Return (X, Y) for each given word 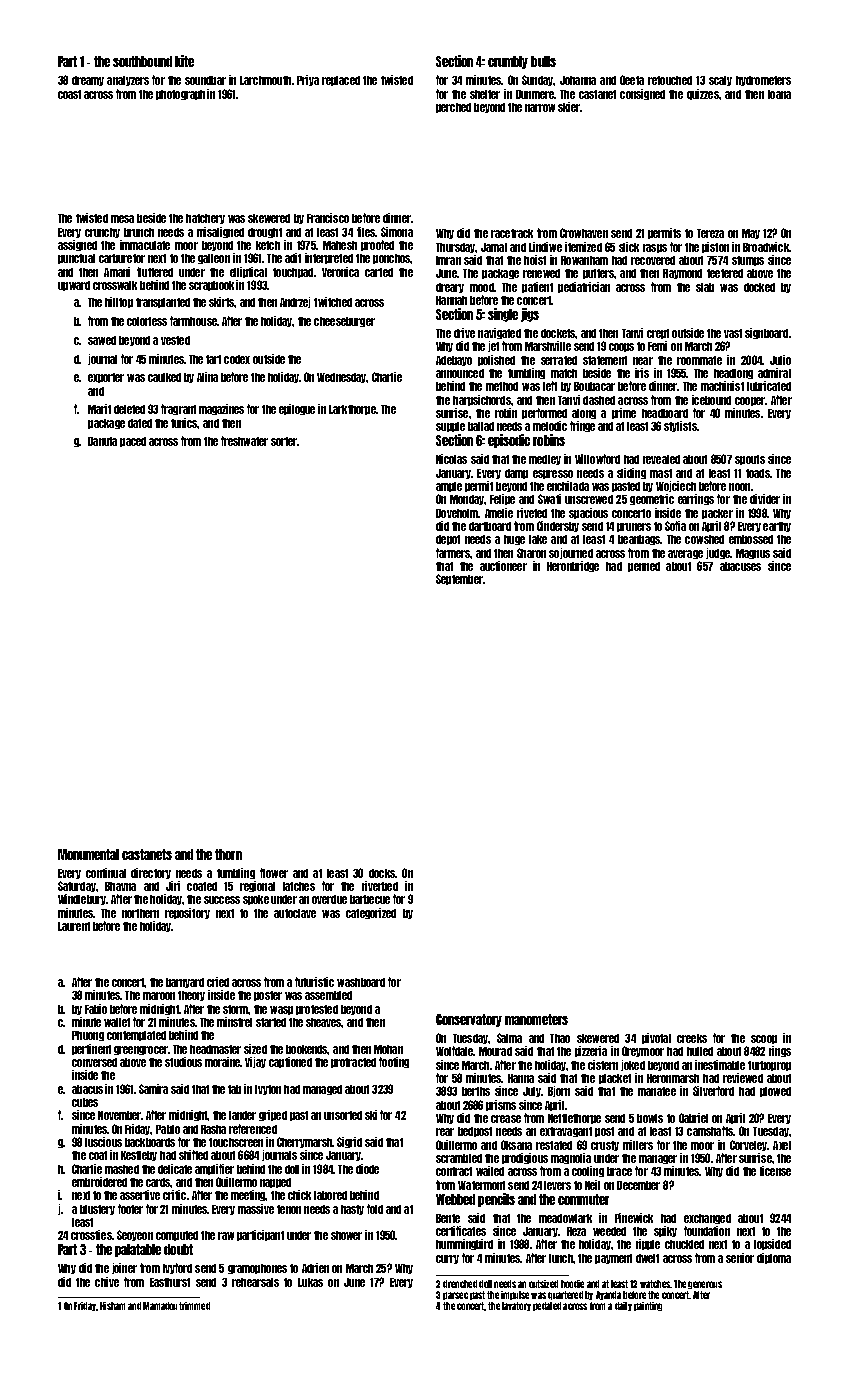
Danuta (102, 441)
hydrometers (763, 81)
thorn (228, 854)
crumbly (508, 62)
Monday (467, 500)
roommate (699, 360)
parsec (455, 1296)
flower (274, 873)
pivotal (656, 1038)
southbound (142, 61)
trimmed (194, 1306)
